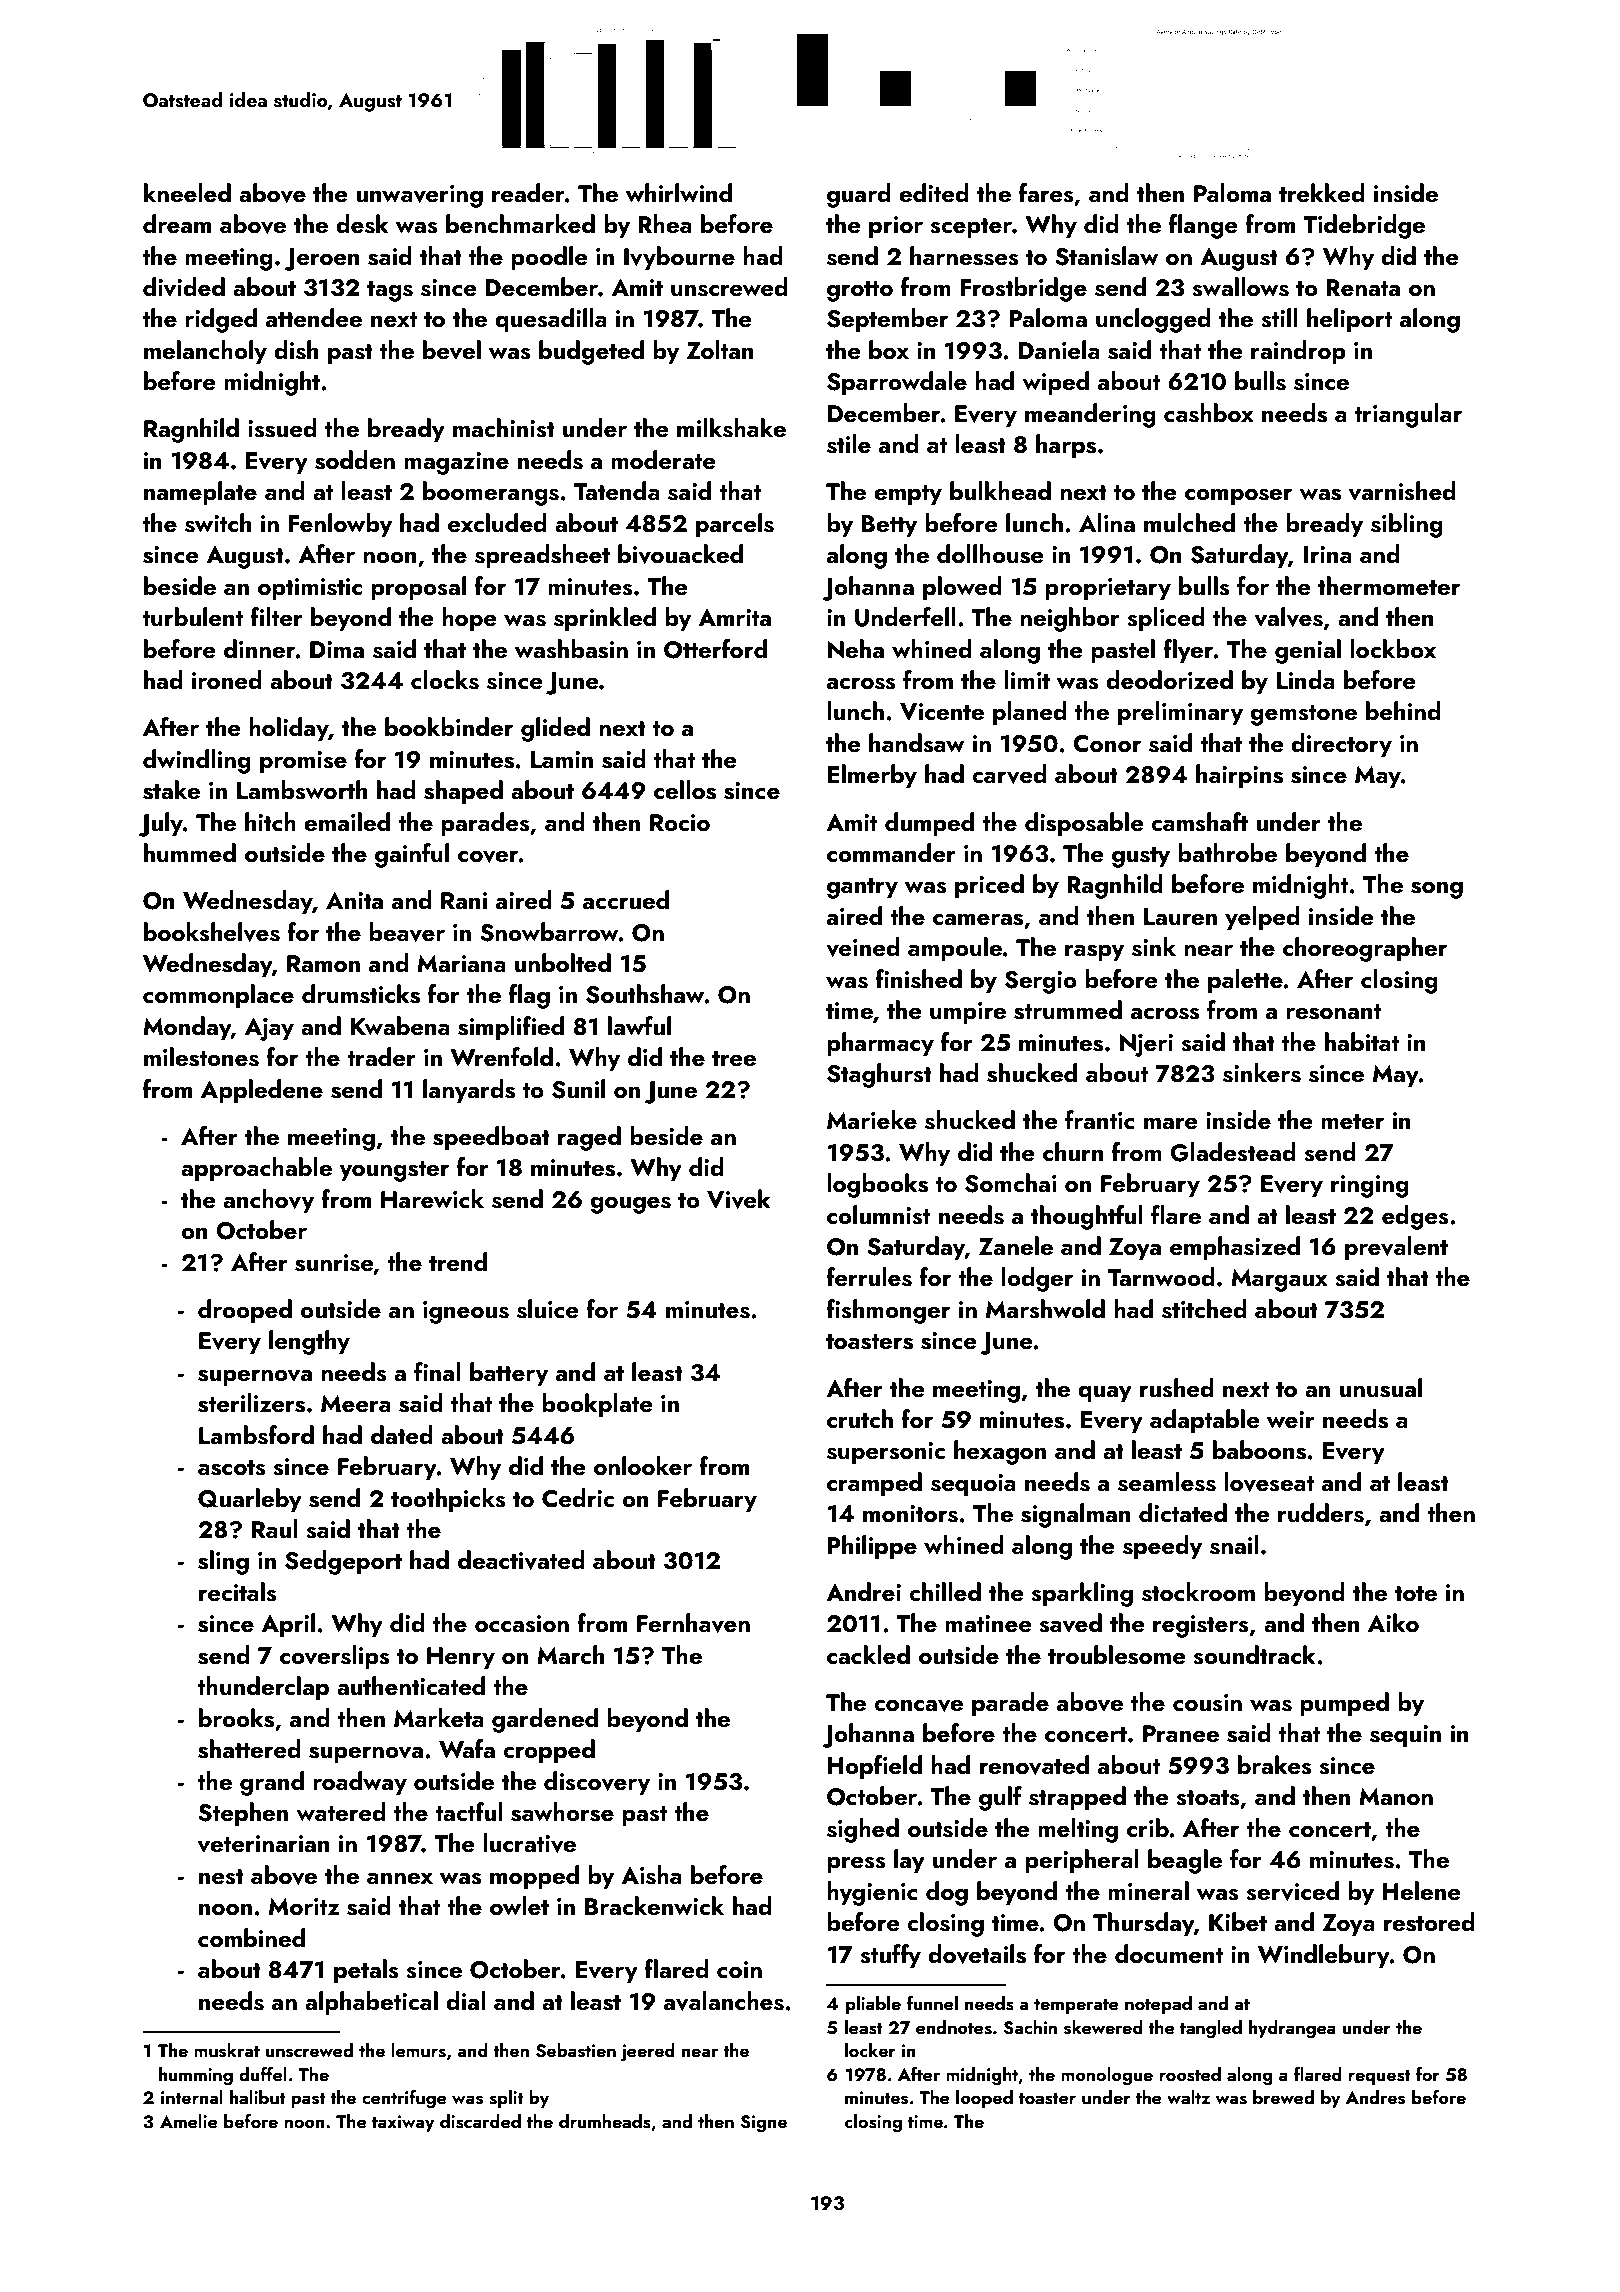 Image resolution: width=1620 pixels, height=2292 pixels. I want to click on approachable, so click(256, 1169).
